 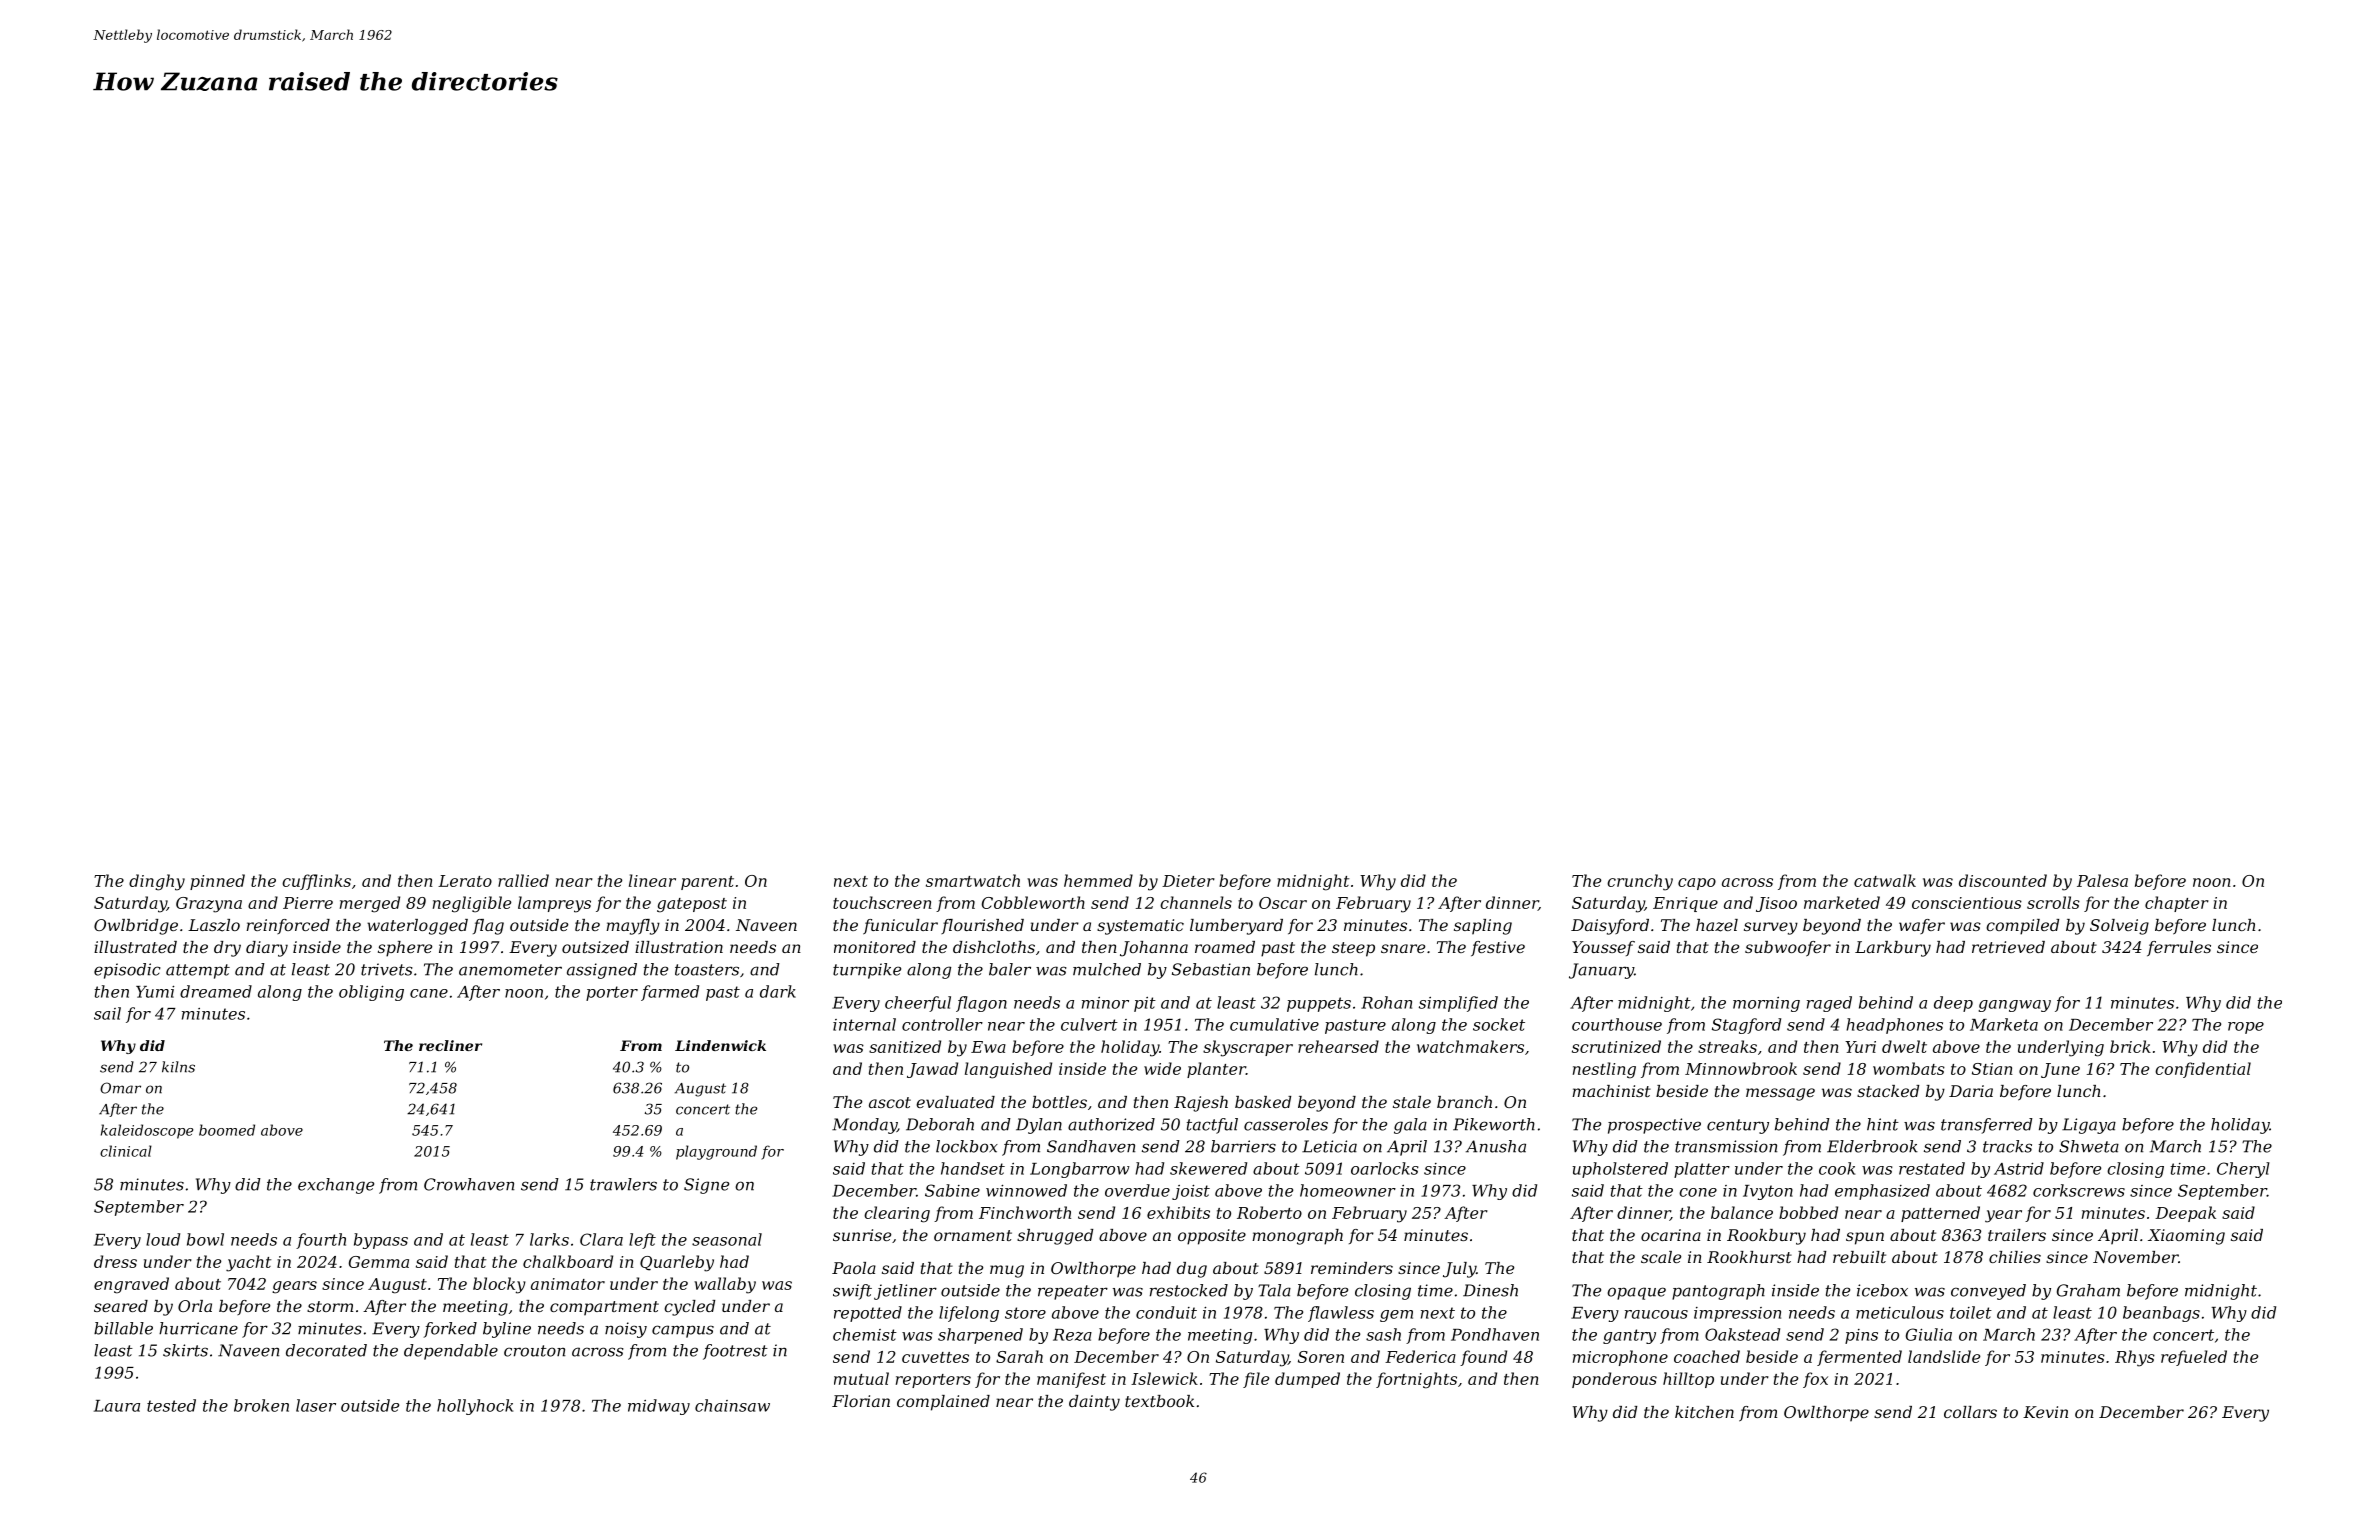 What do you see at coordinates (952, 1190) in the screenshot?
I see `Sabine` at bounding box center [952, 1190].
